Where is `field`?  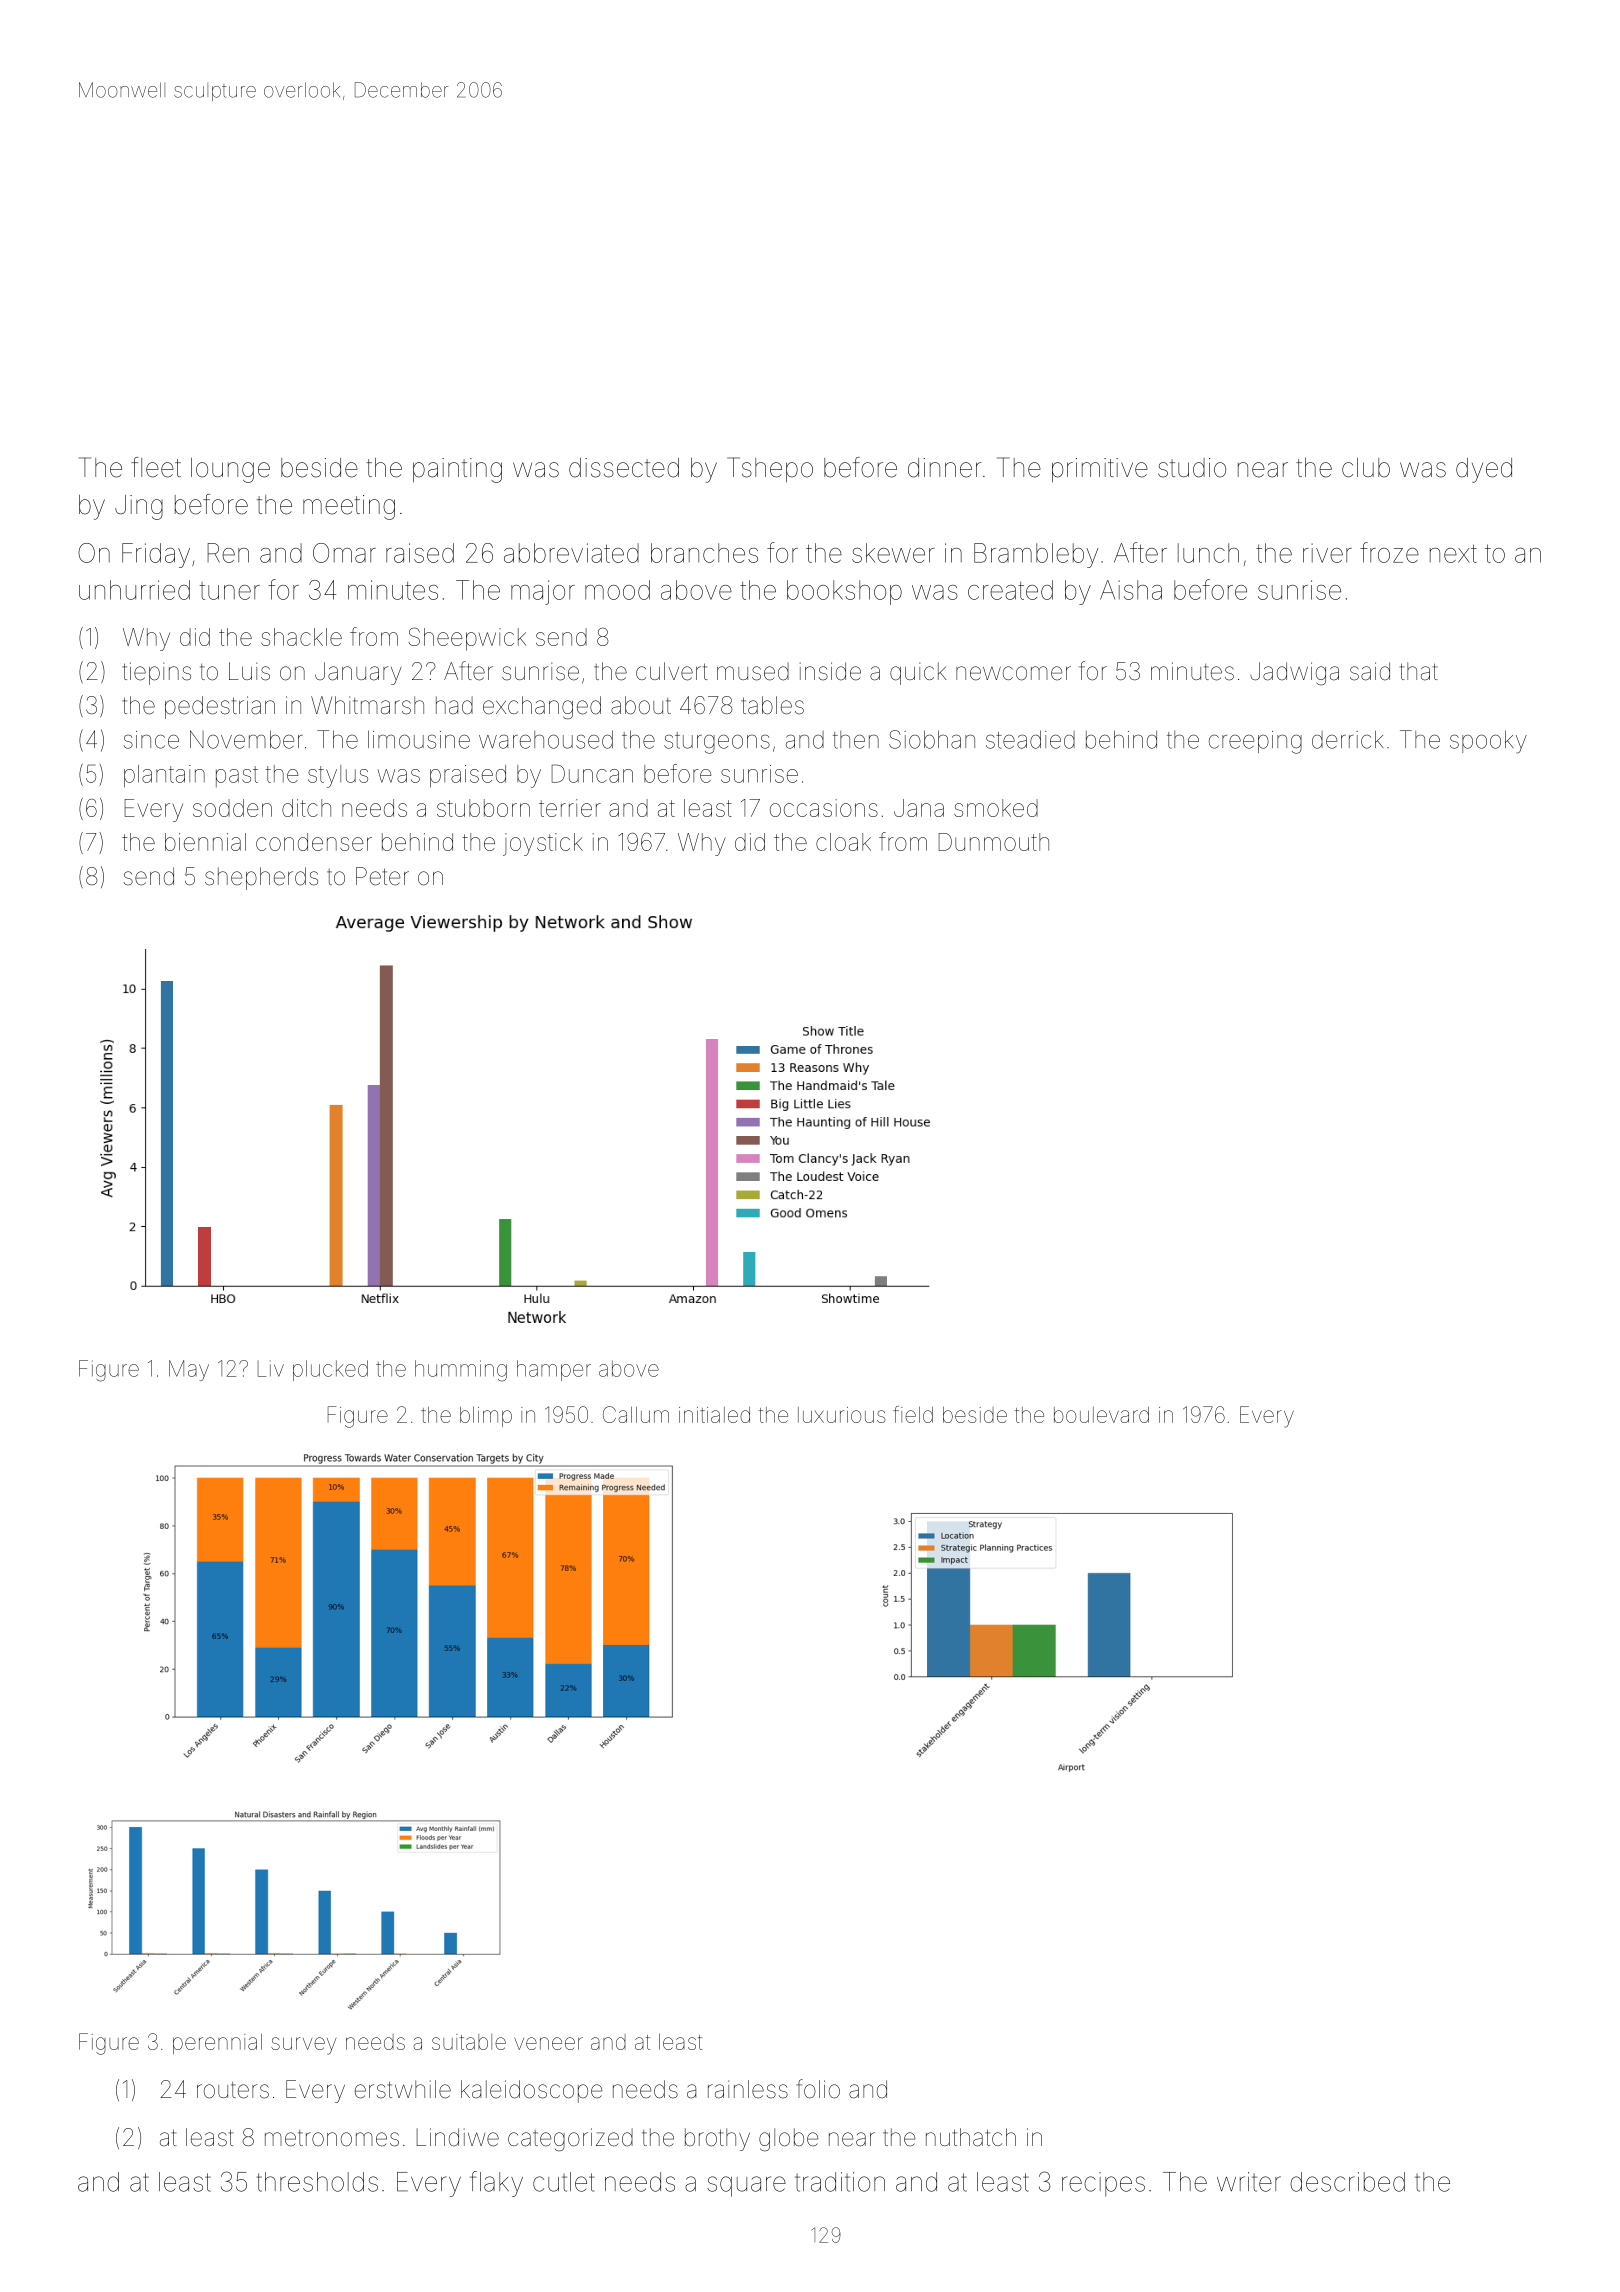 field is located at coordinates (913, 1414).
